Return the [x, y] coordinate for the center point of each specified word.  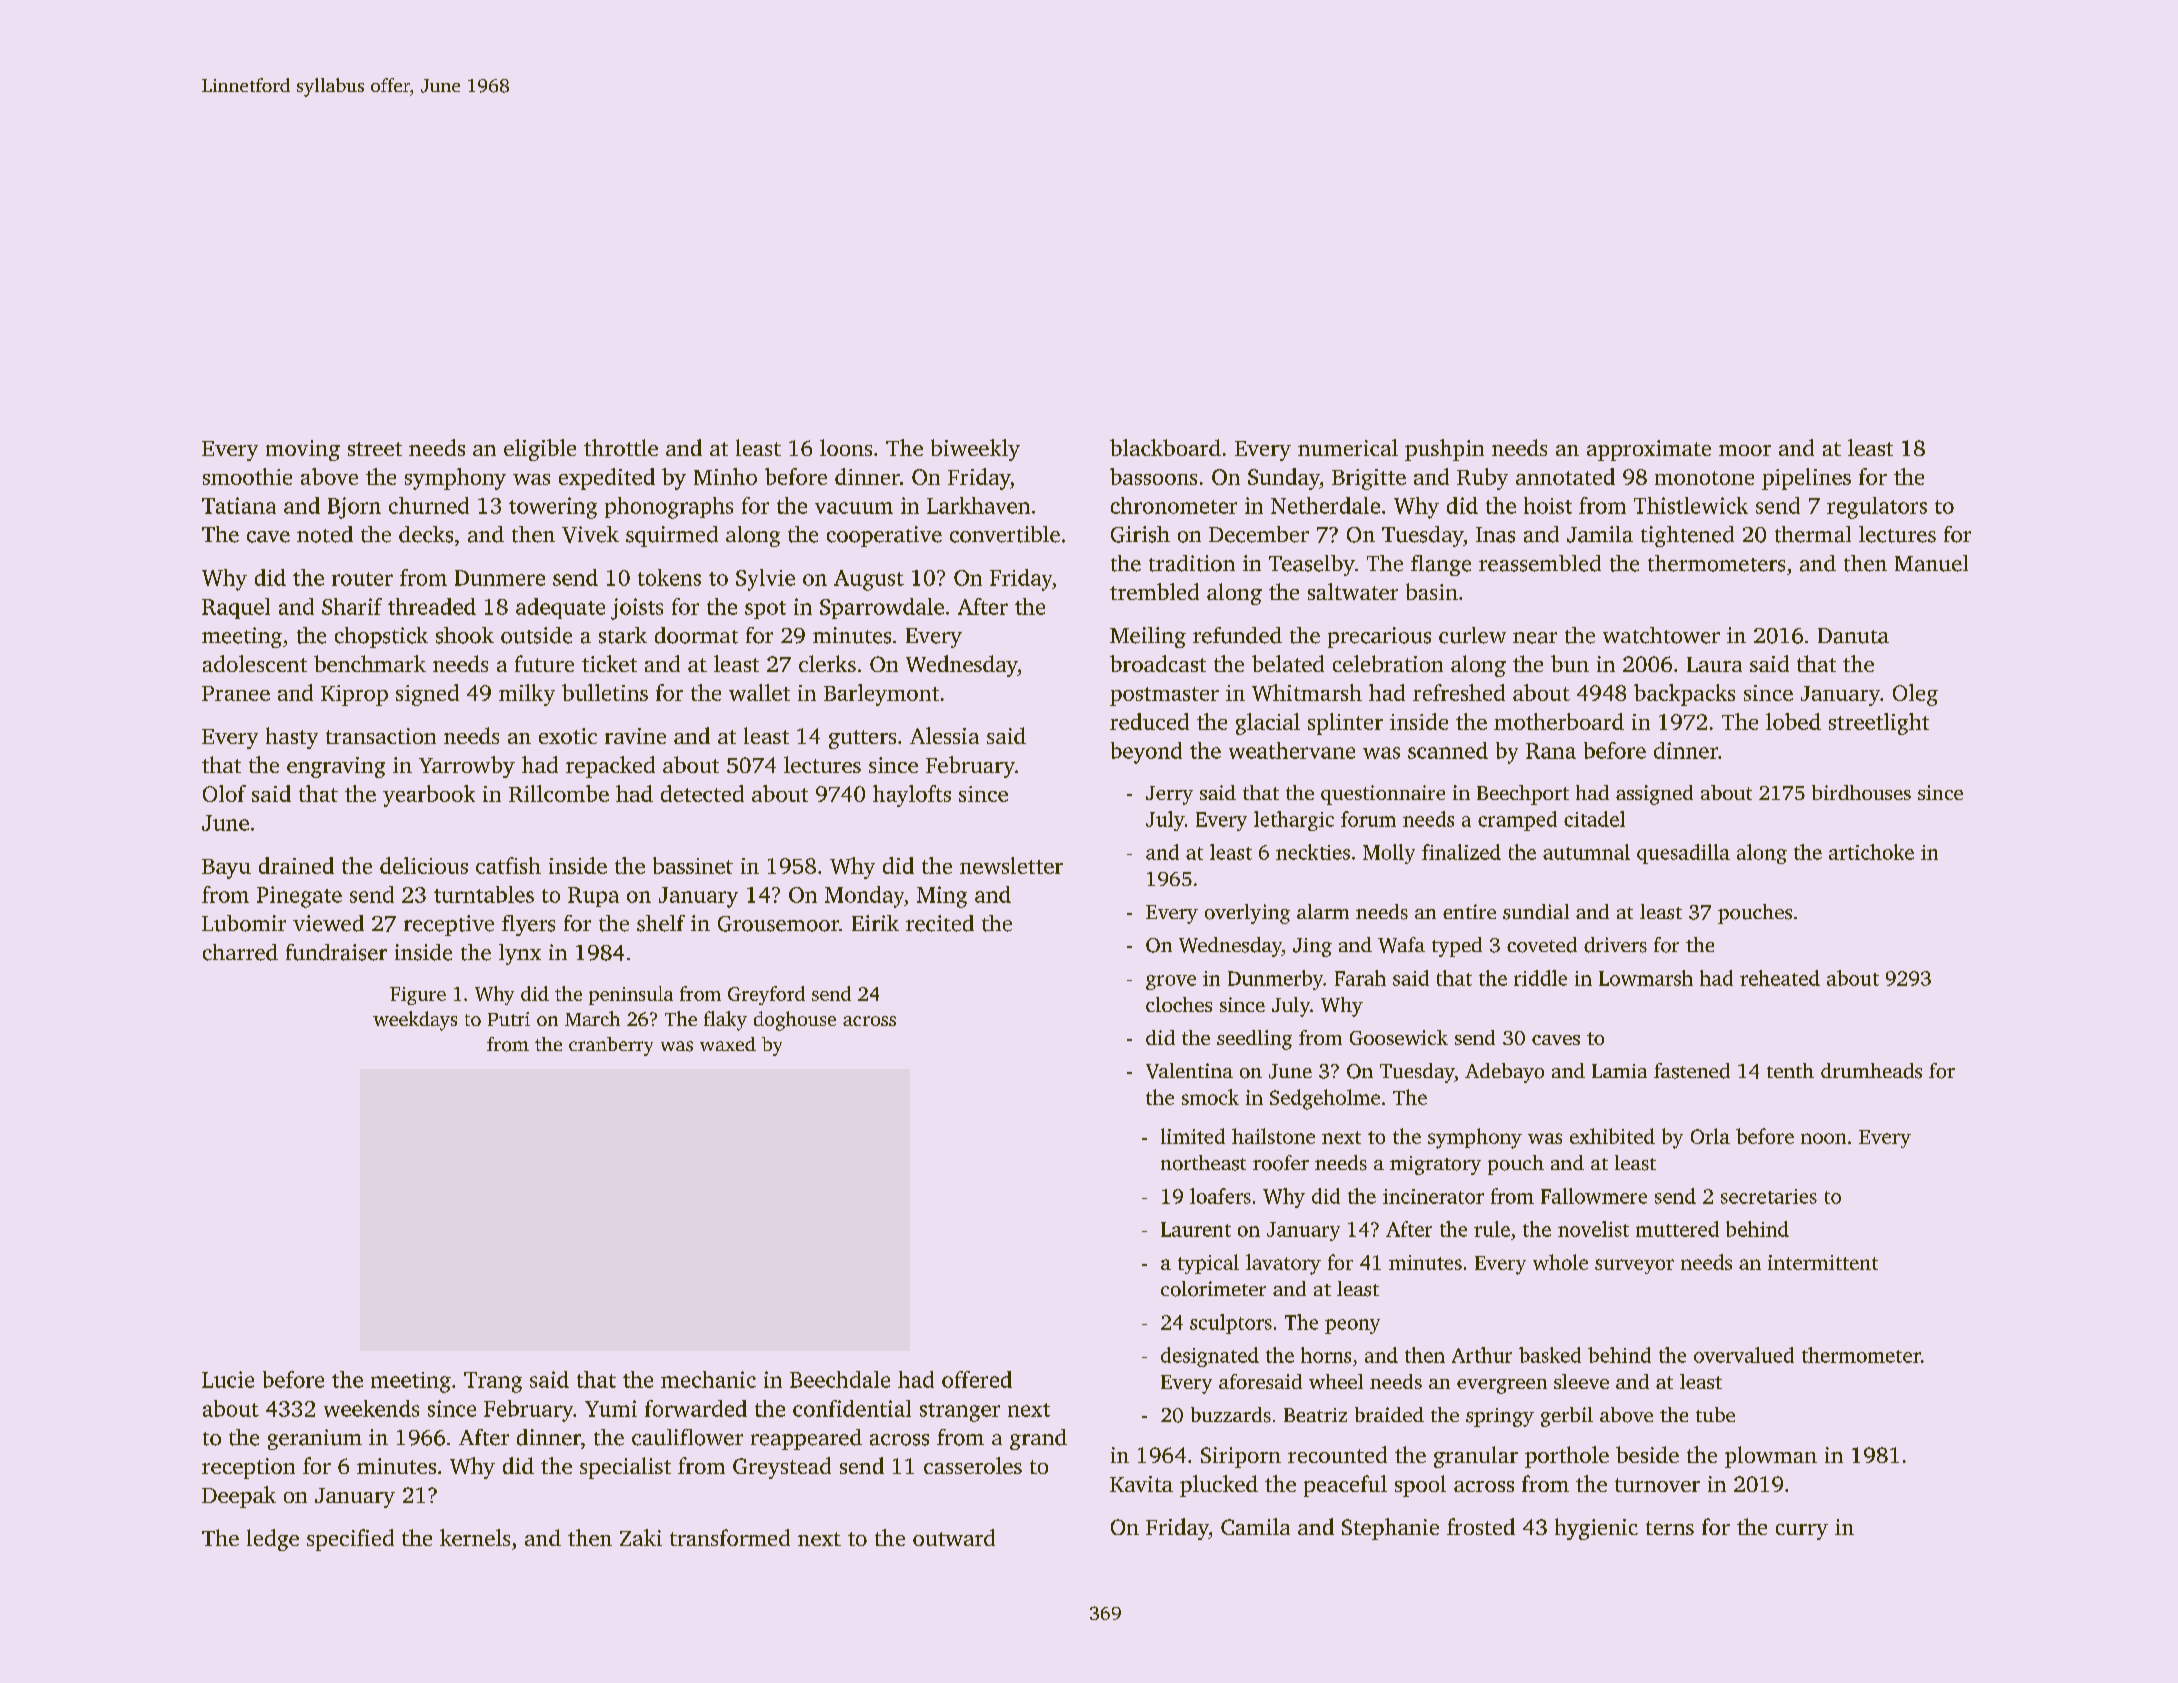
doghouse [795, 1021]
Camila [1255, 1526]
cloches [1179, 1004]
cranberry [611, 1046]
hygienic [1596, 1529]
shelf [661, 923]
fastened [1692, 1071]
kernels [475, 1537]
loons [846, 447]
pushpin [1444, 450]
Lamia [1619, 1071]
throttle [621, 447]
